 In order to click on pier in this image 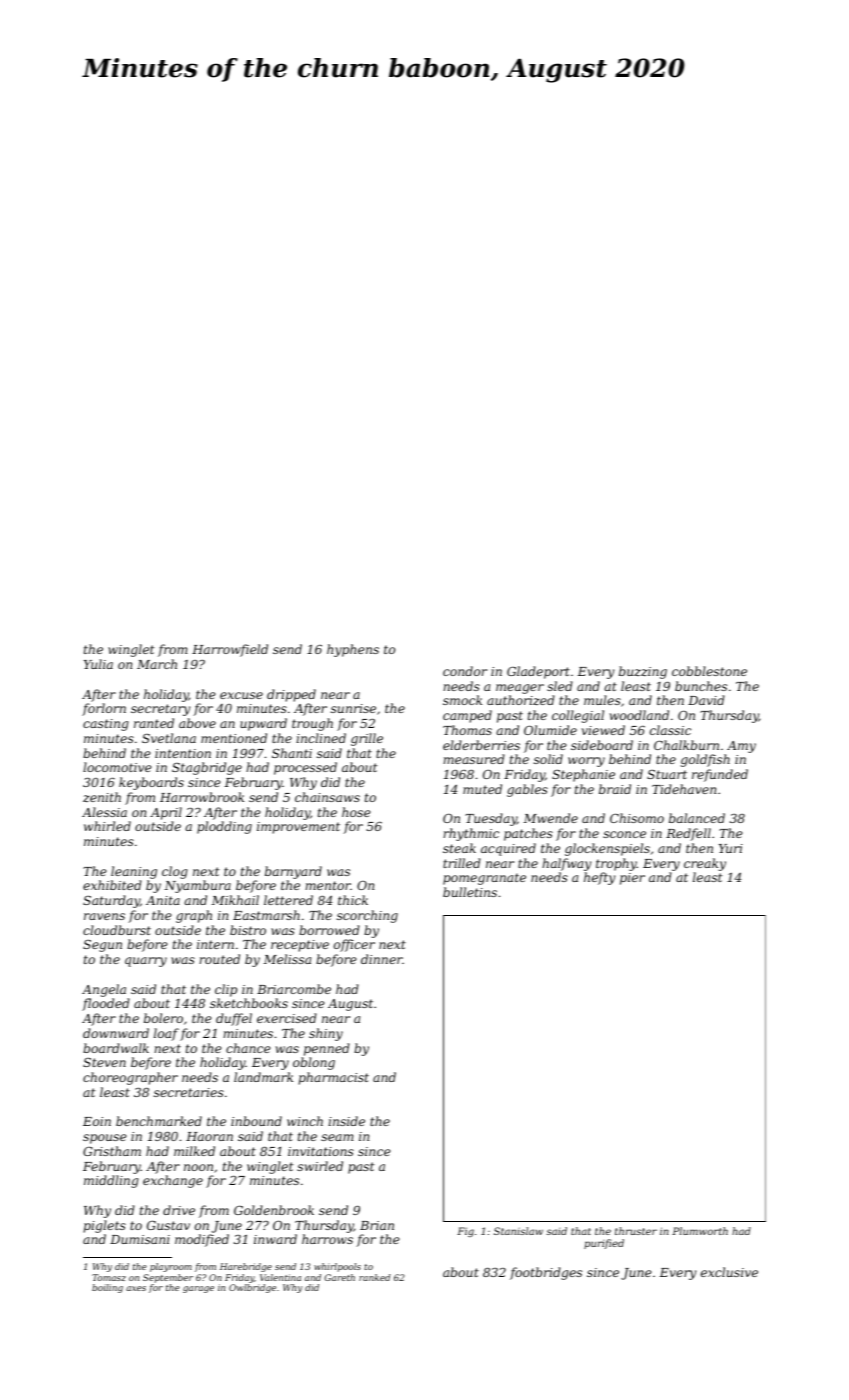, I will do `click(632, 879)`.
